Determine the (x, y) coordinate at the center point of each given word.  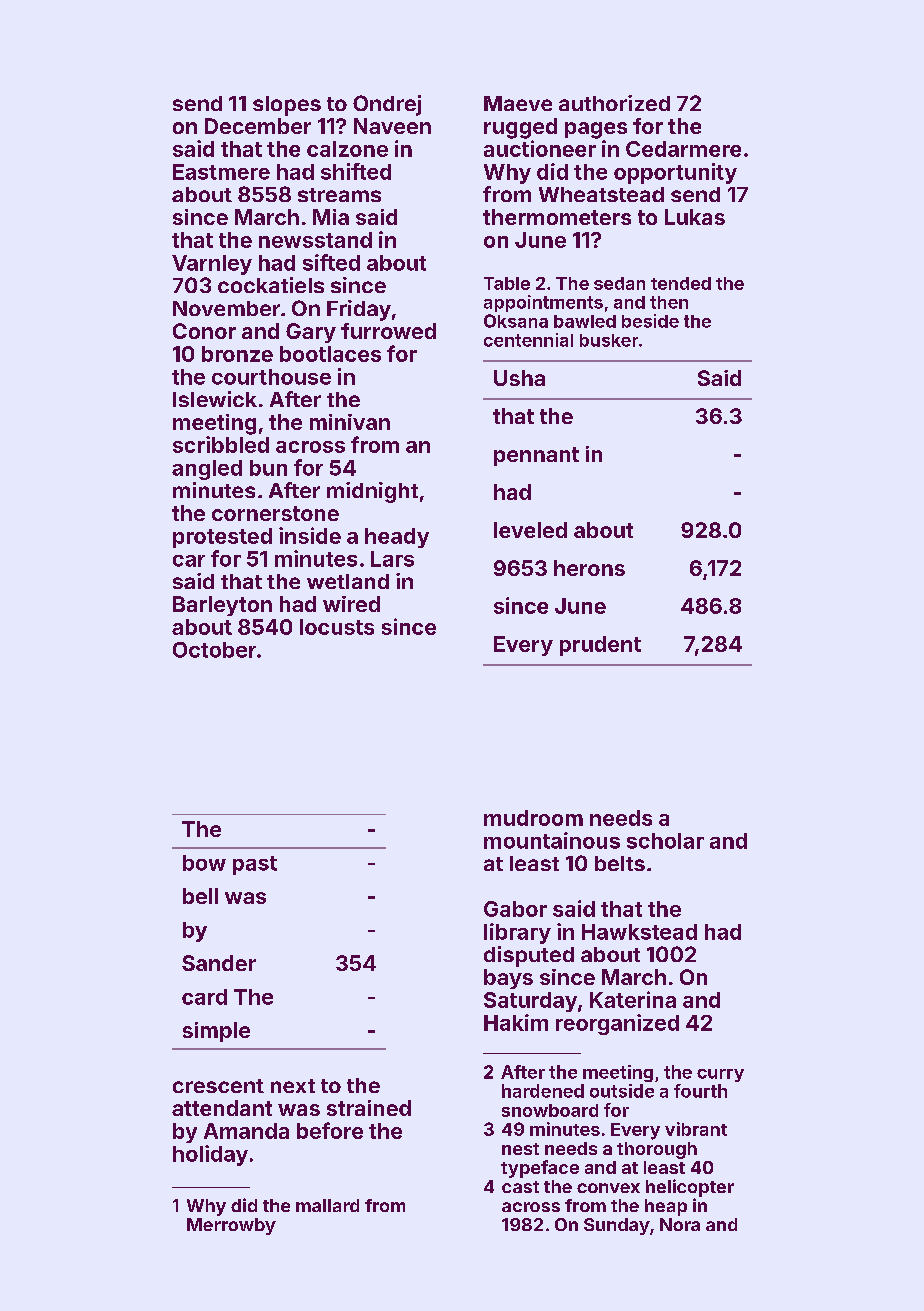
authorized (614, 103)
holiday (210, 1155)
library (517, 933)
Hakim (516, 1022)
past (255, 865)
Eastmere (221, 172)
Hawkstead (639, 932)
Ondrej (387, 105)
